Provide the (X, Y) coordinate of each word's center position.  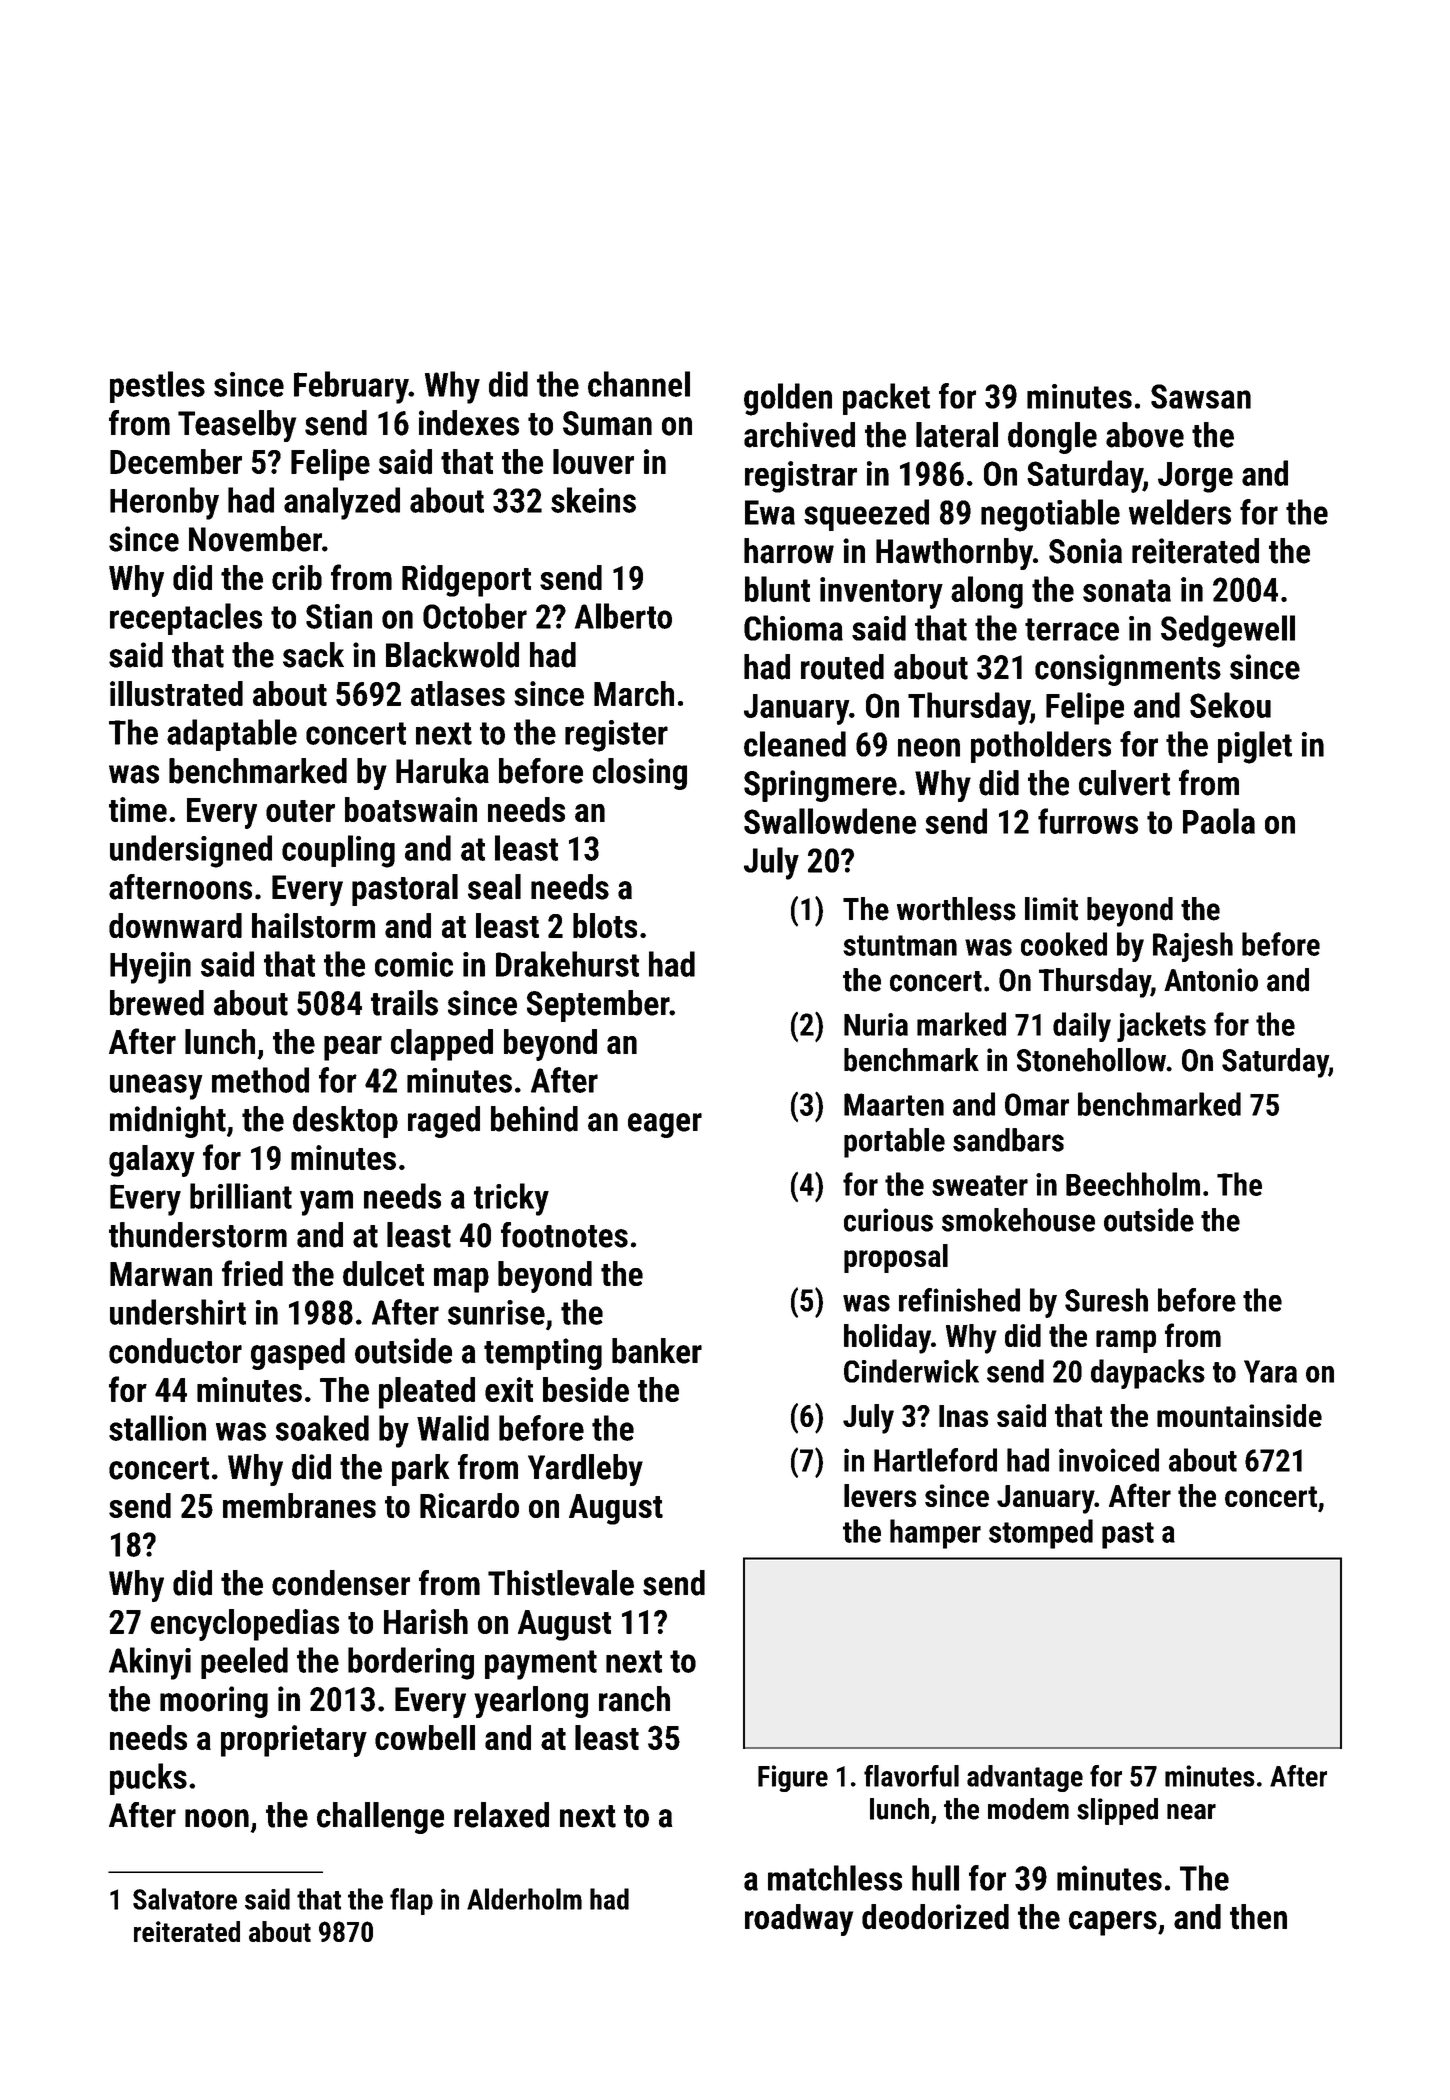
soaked (322, 1428)
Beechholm (1133, 1184)
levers (880, 1495)
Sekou (1230, 705)
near (1191, 1812)
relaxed (501, 1815)
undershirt (178, 1312)
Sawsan (1201, 396)
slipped (1117, 1811)
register (616, 736)
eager (665, 1125)
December (176, 461)
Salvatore (185, 1899)
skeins (593, 500)
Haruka (442, 771)
